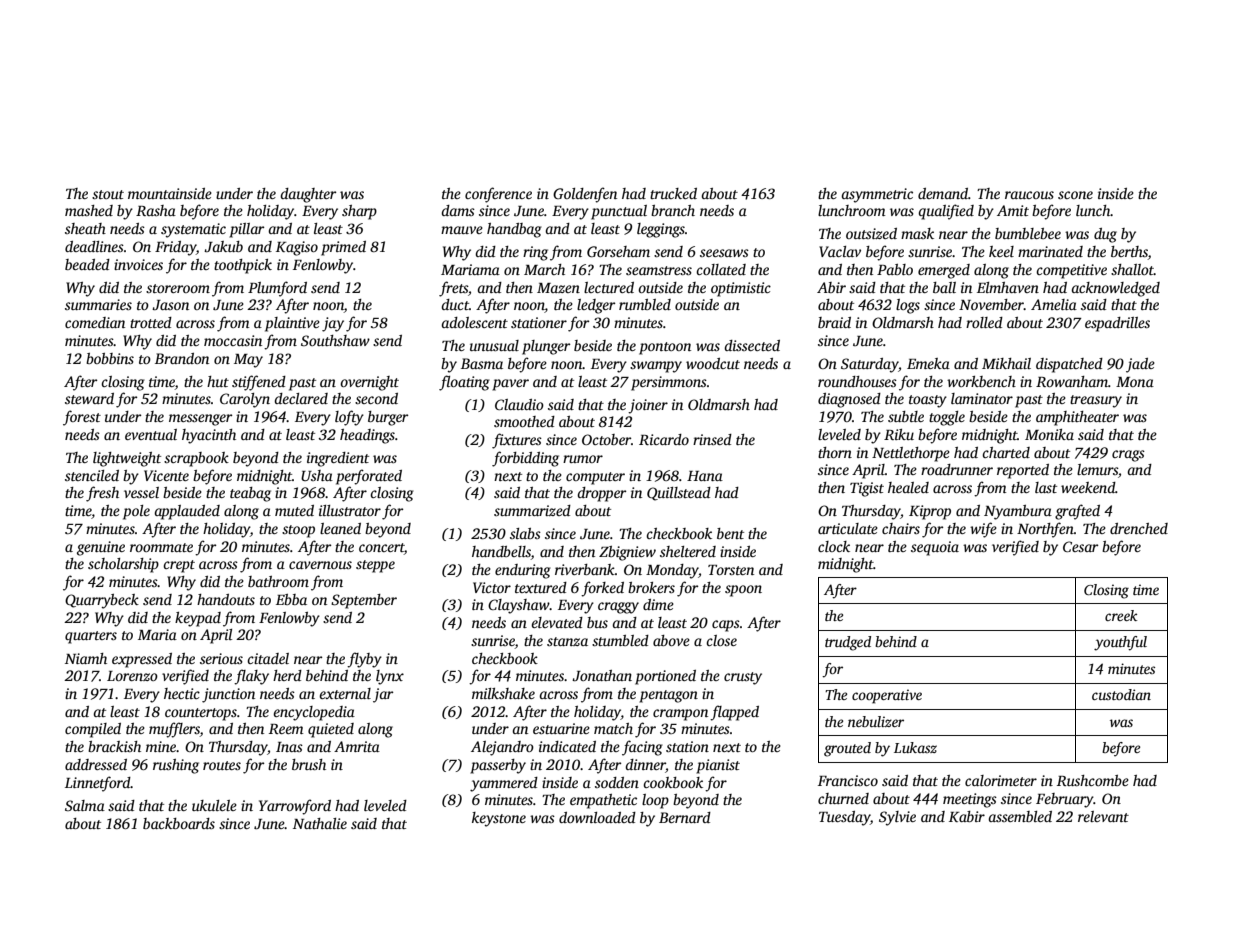 This screenshot has height=952, width=1233. Describe the element at coordinates (1132, 269) in the screenshot. I see `shallot` at that location.
